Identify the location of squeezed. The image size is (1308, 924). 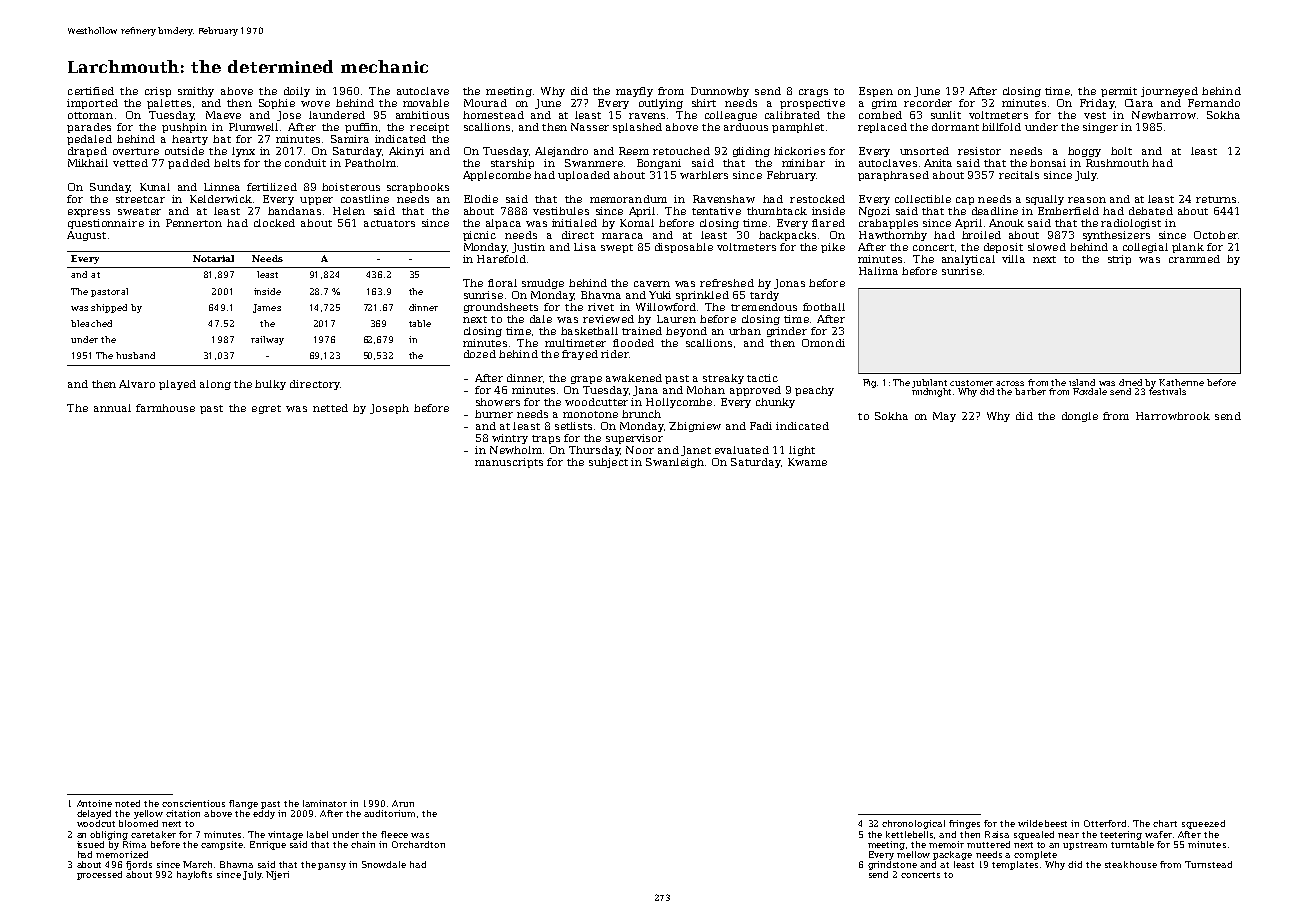
(1203, 824).
